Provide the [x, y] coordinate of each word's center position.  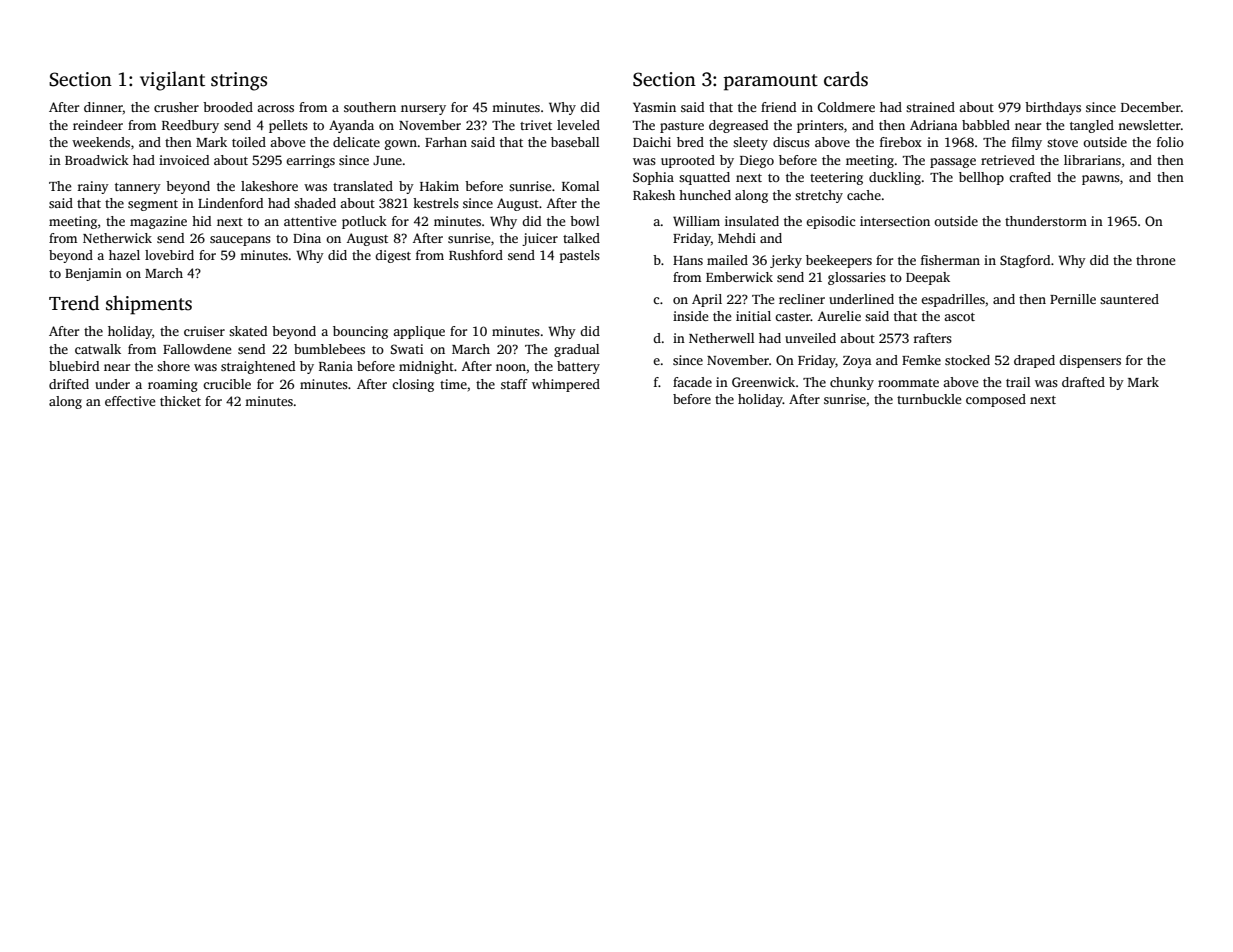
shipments [149, 305]
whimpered [566, 385]
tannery [138, 188]
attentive [310, 221]
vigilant [172, 81]
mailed [727, 260]
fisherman [950, 260]
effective [130, 401]
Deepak [928, 278]
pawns [1101, 180]
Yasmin [654, 107]
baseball [575, 142]
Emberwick [739, 277]
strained [930, 107]
